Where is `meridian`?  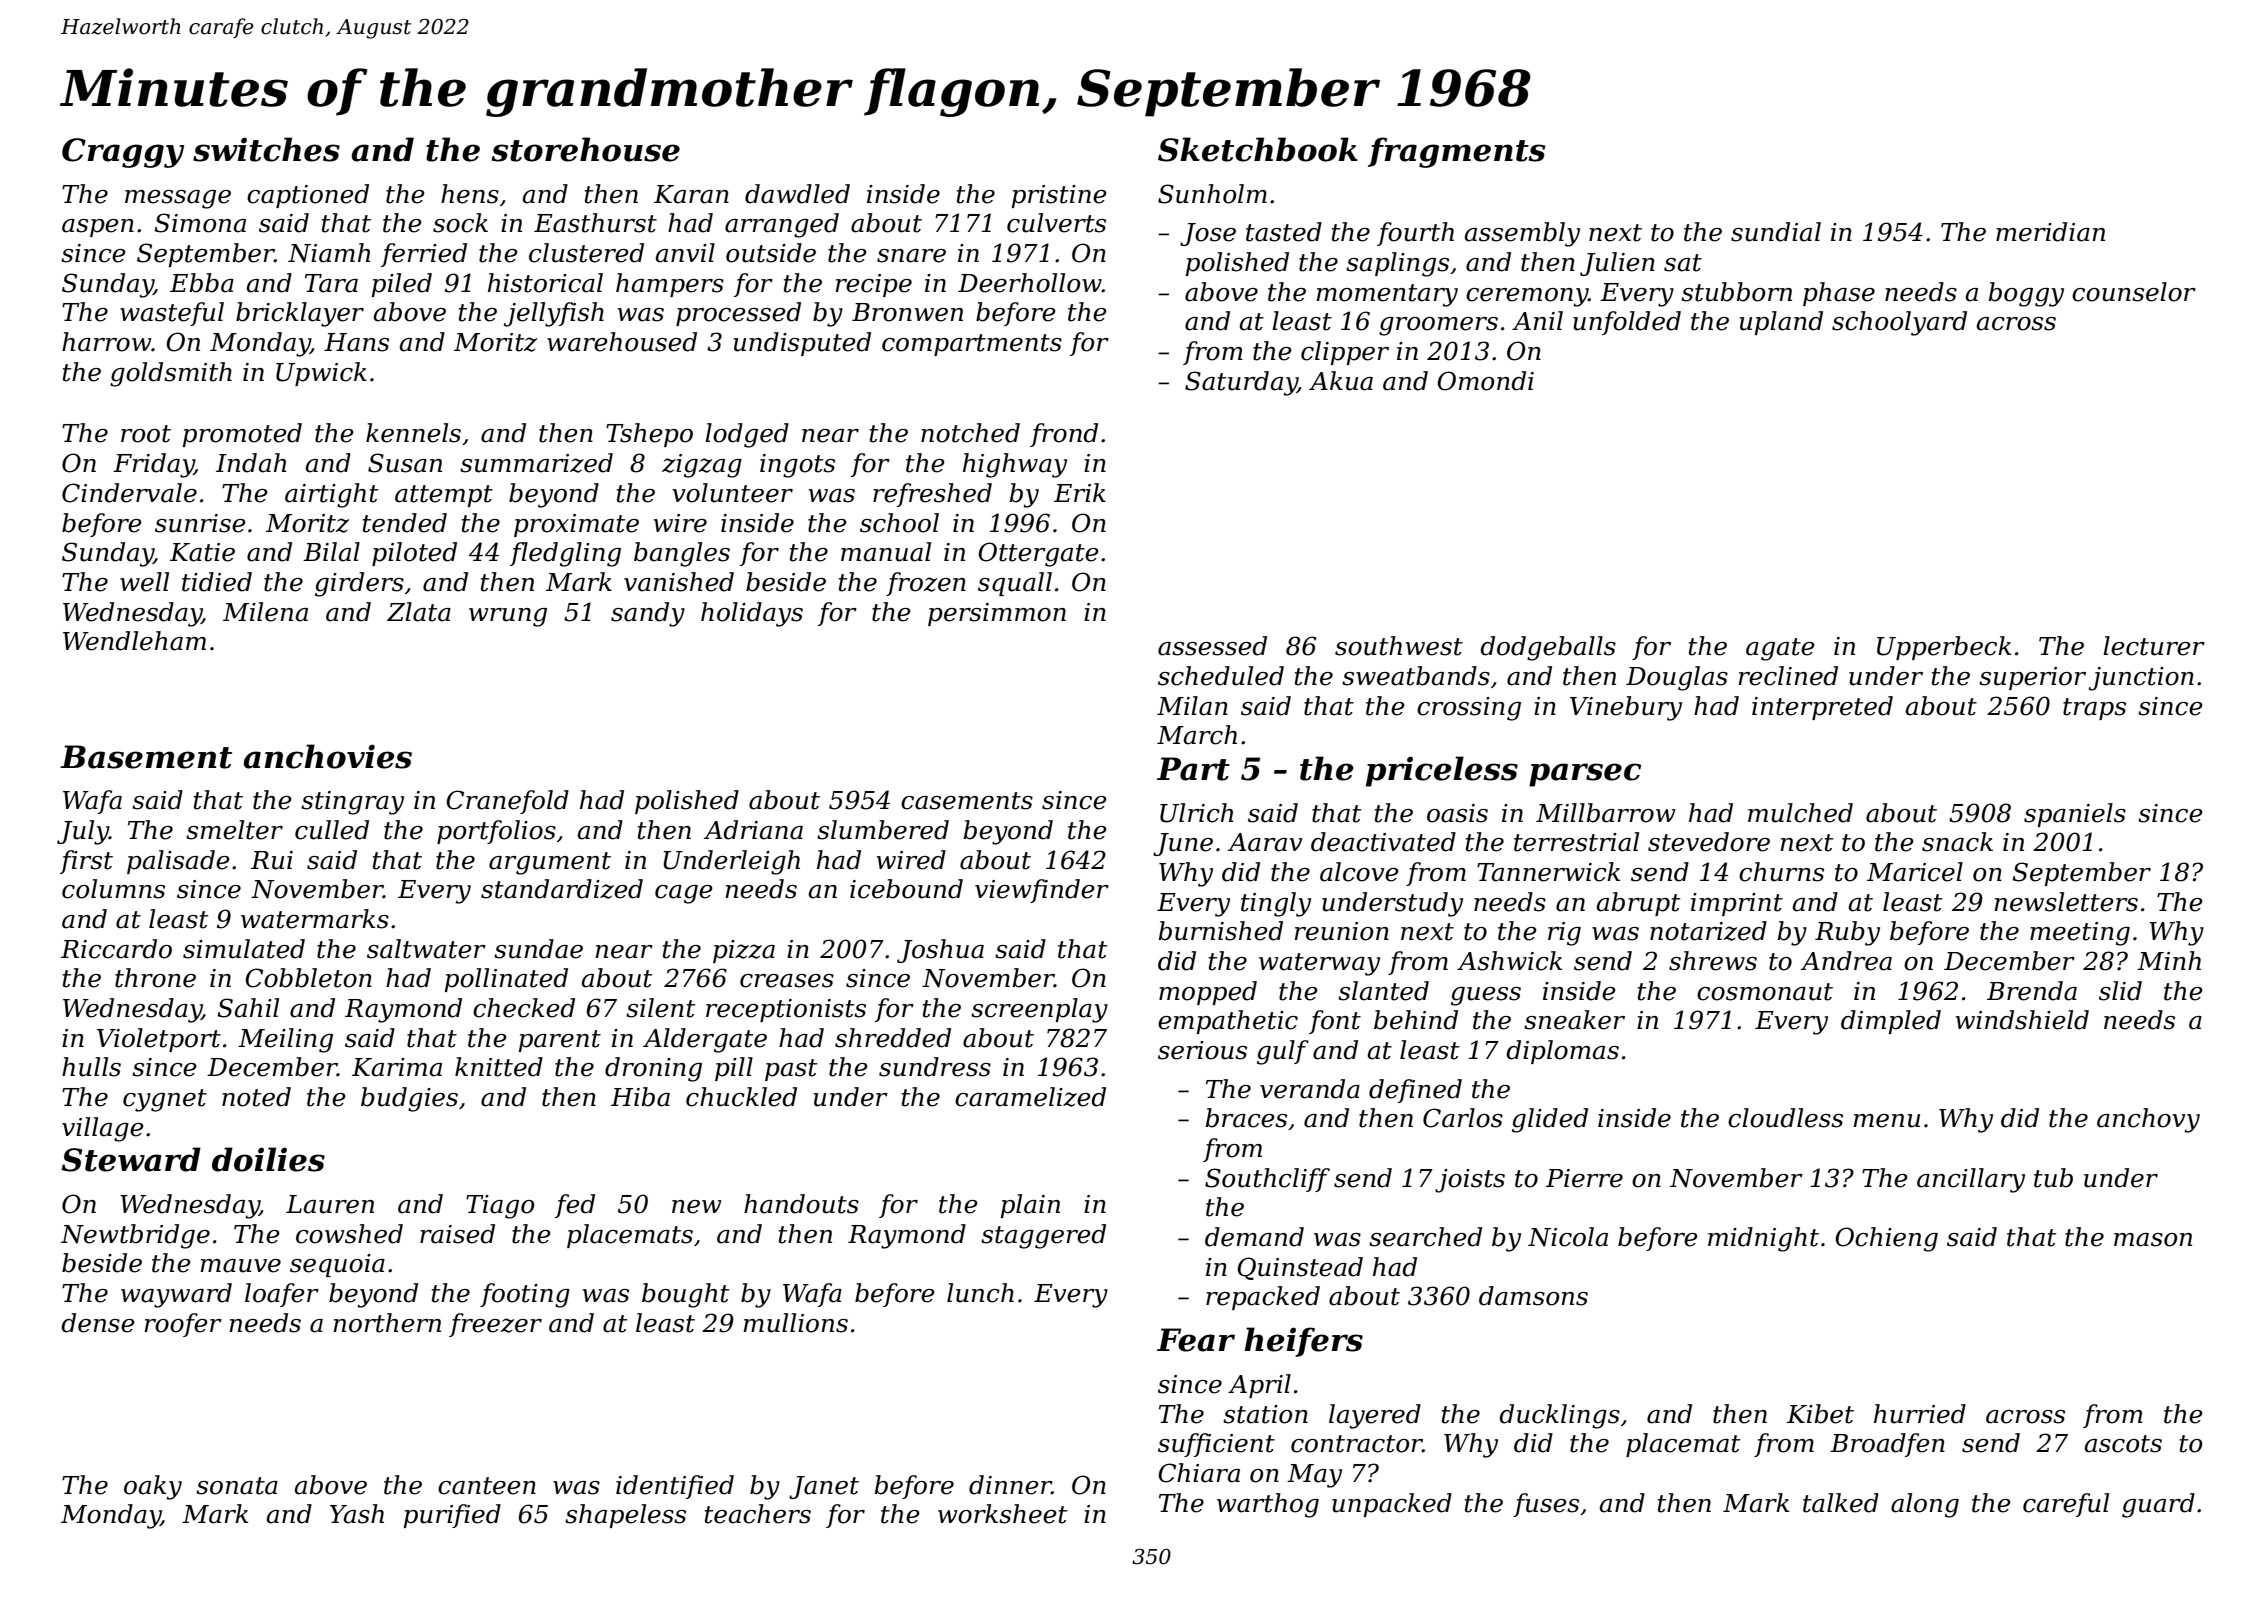 meridian is located at coordinates (2050, 232).
